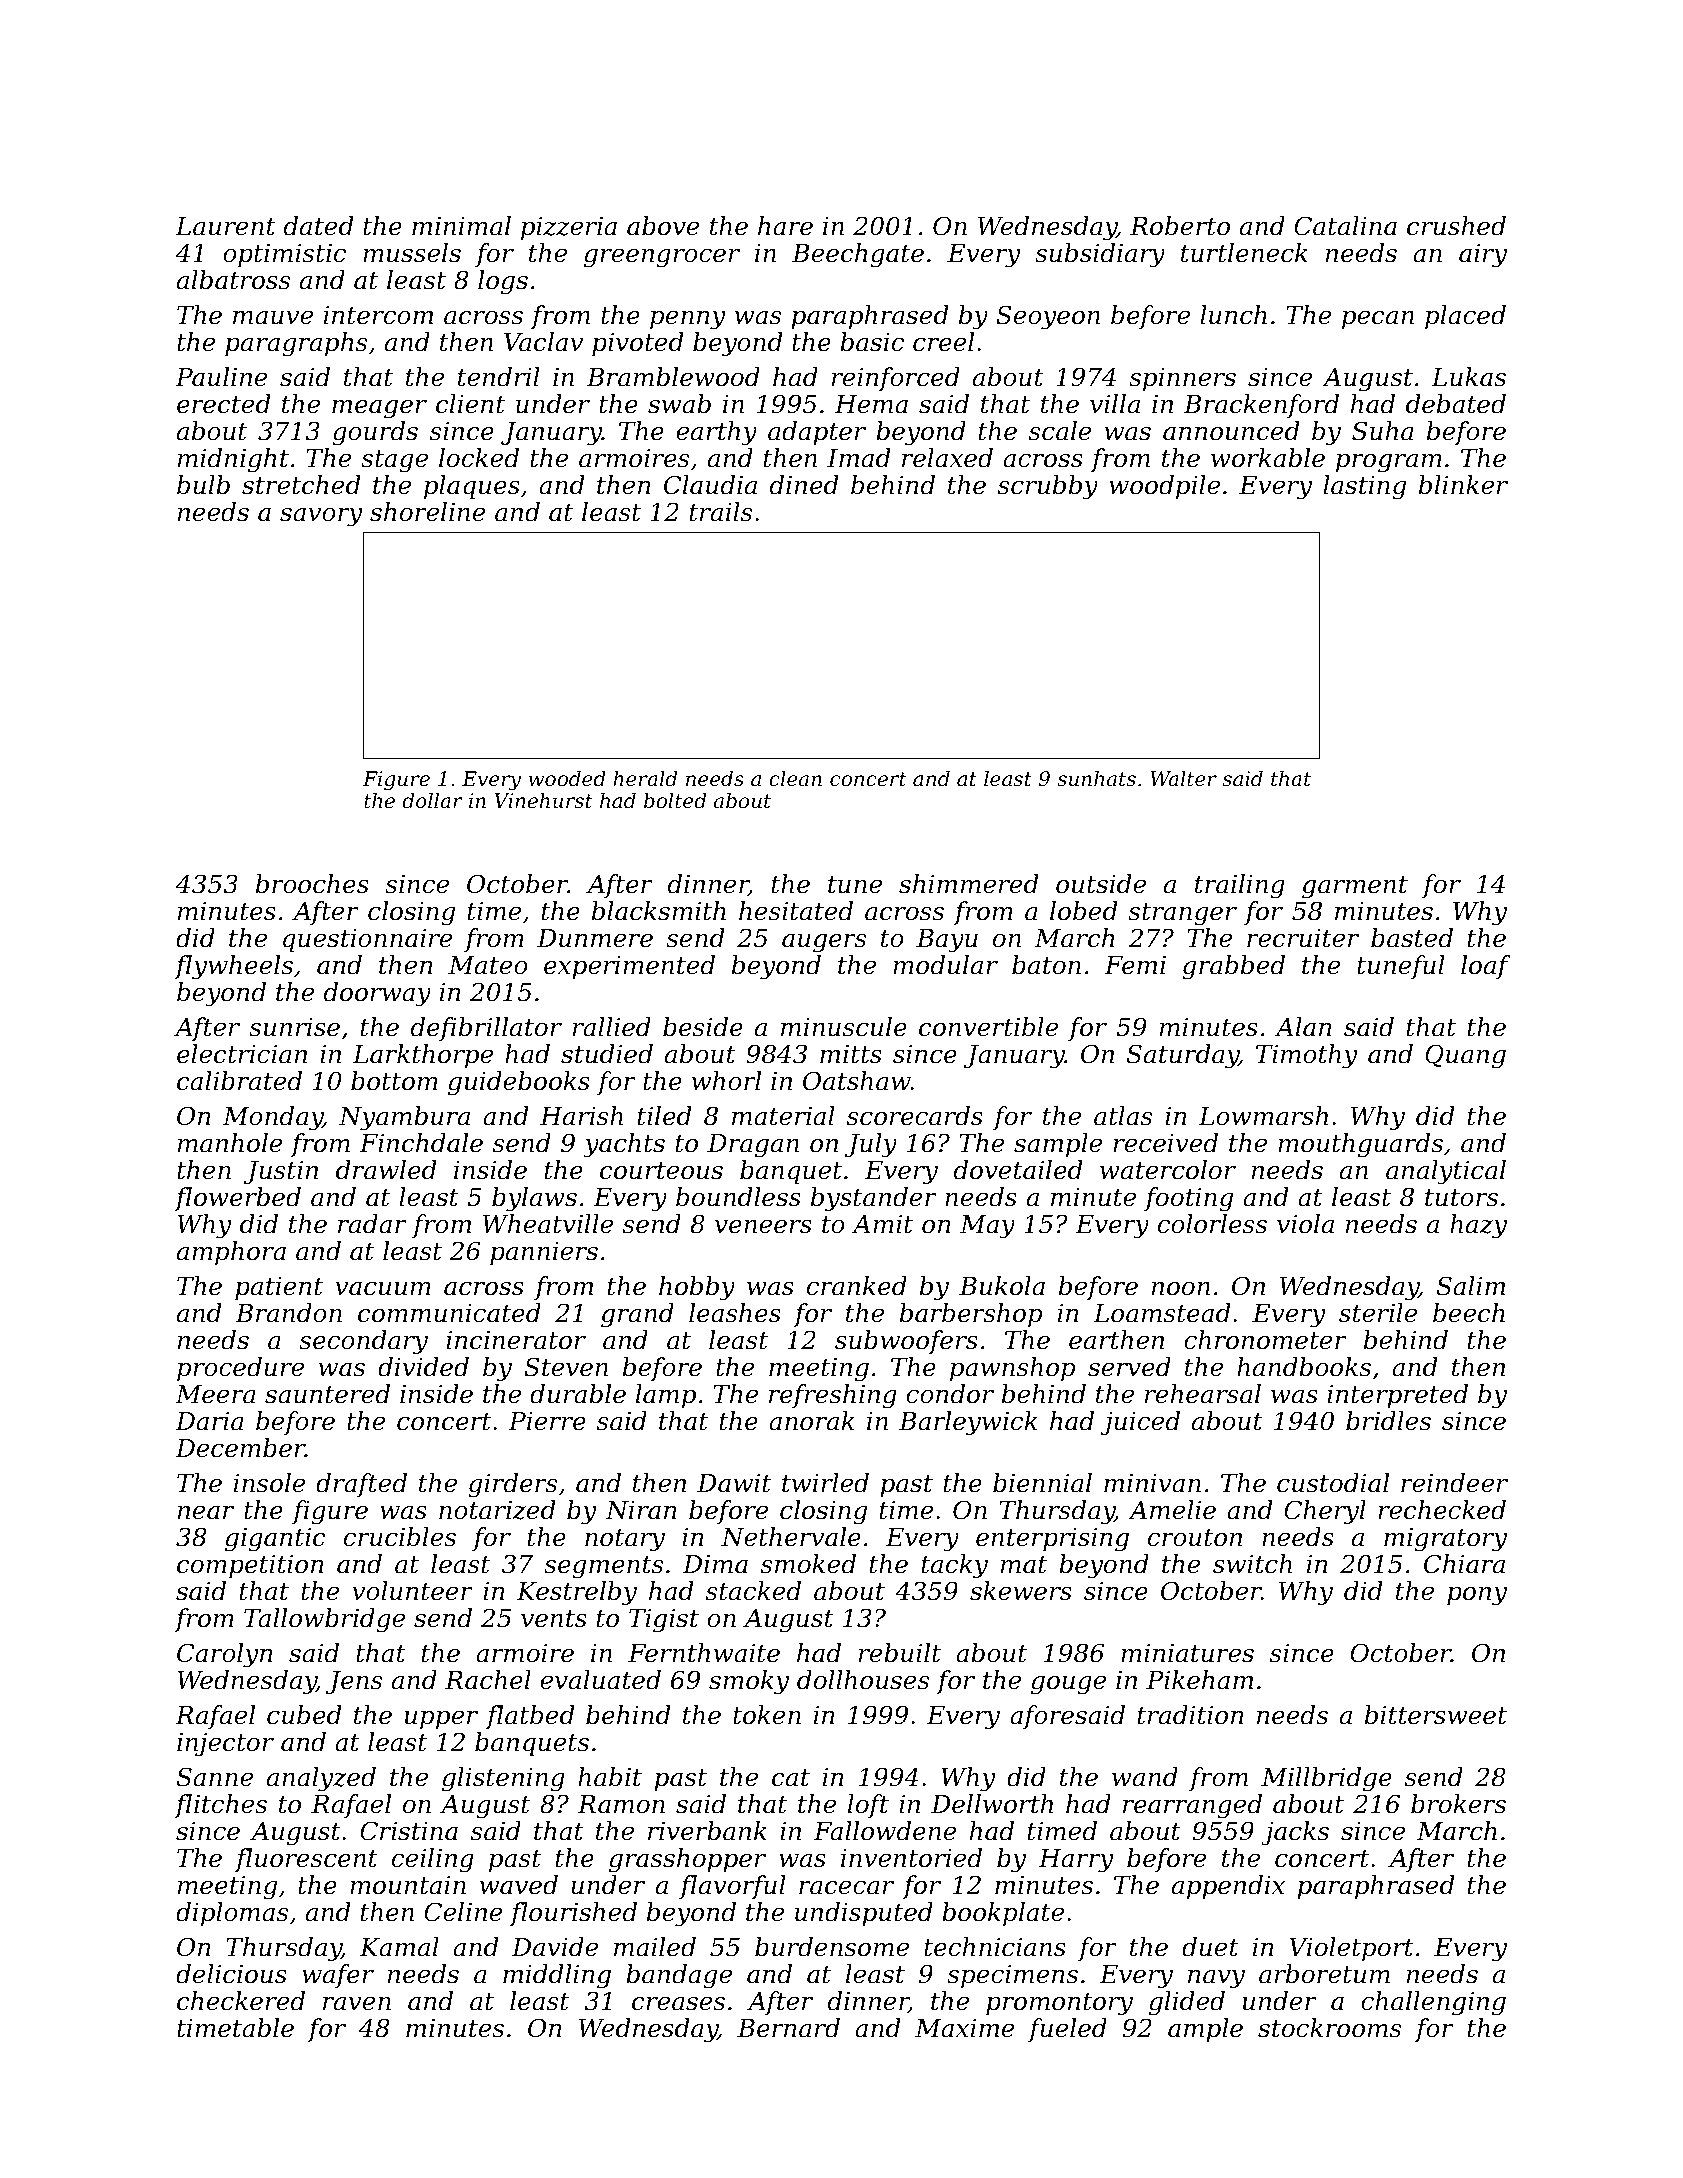 Image resolution: width=1683 pixels, height=2178 pixels. I want to click on intercom, so click(378, 315).
